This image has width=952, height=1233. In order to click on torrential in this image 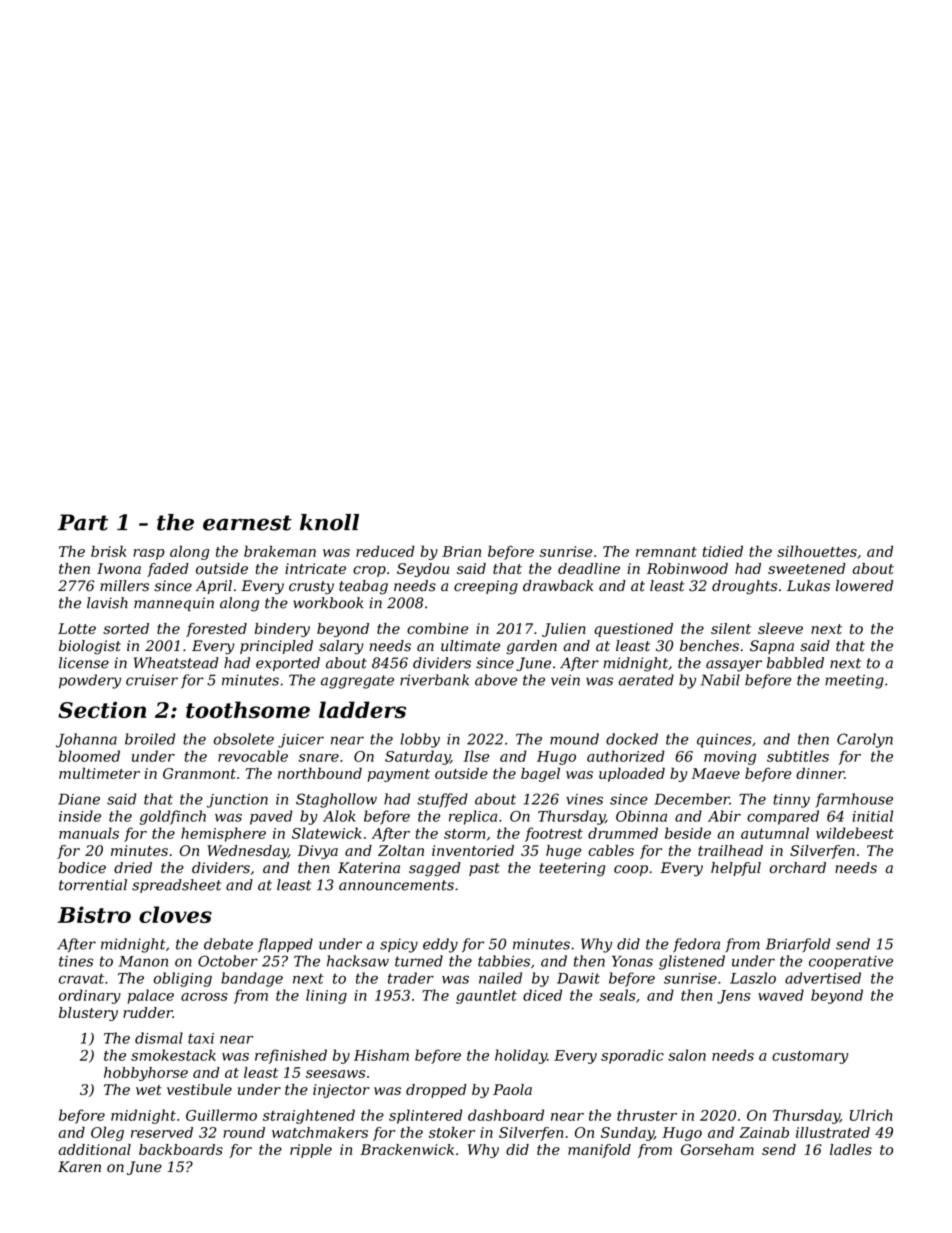, I will do `click(93, 885)`.
